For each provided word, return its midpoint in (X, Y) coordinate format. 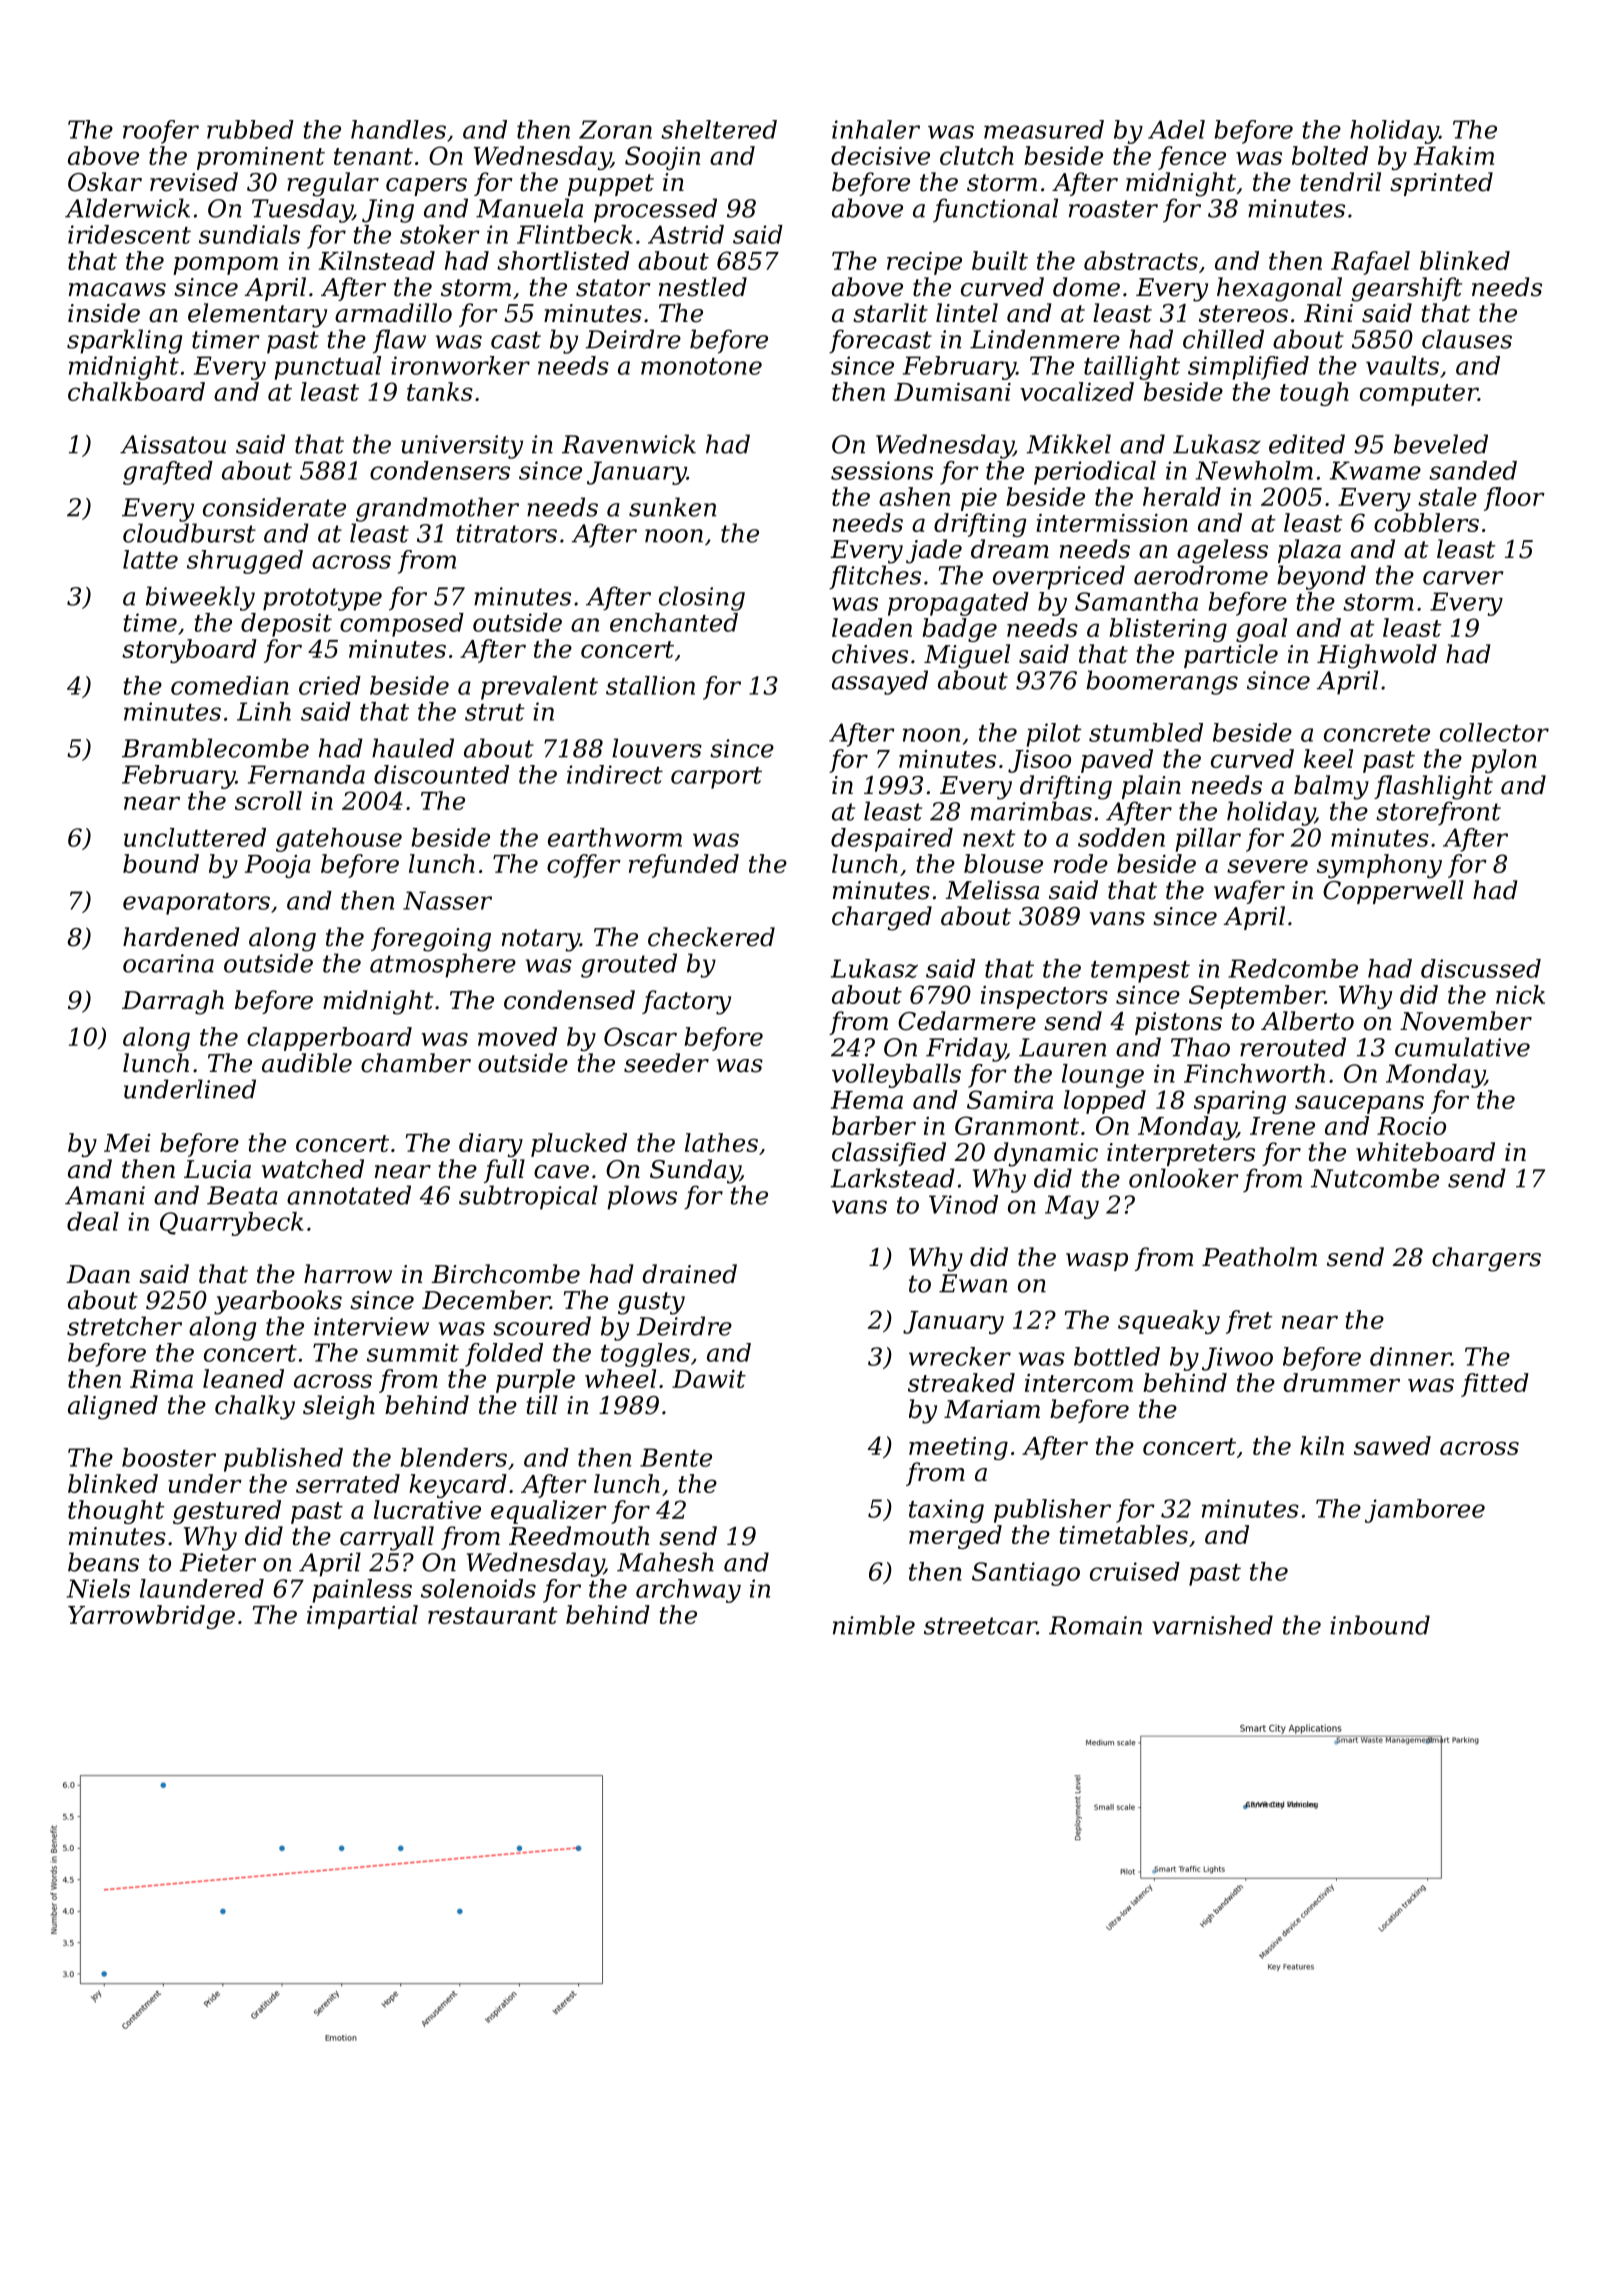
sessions (882, 470)
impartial (362, 1617)
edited (1307, 444)
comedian (230, 685)
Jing (388, 211)
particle (1231, 656)
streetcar (980, 1626)
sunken (672, 507)
